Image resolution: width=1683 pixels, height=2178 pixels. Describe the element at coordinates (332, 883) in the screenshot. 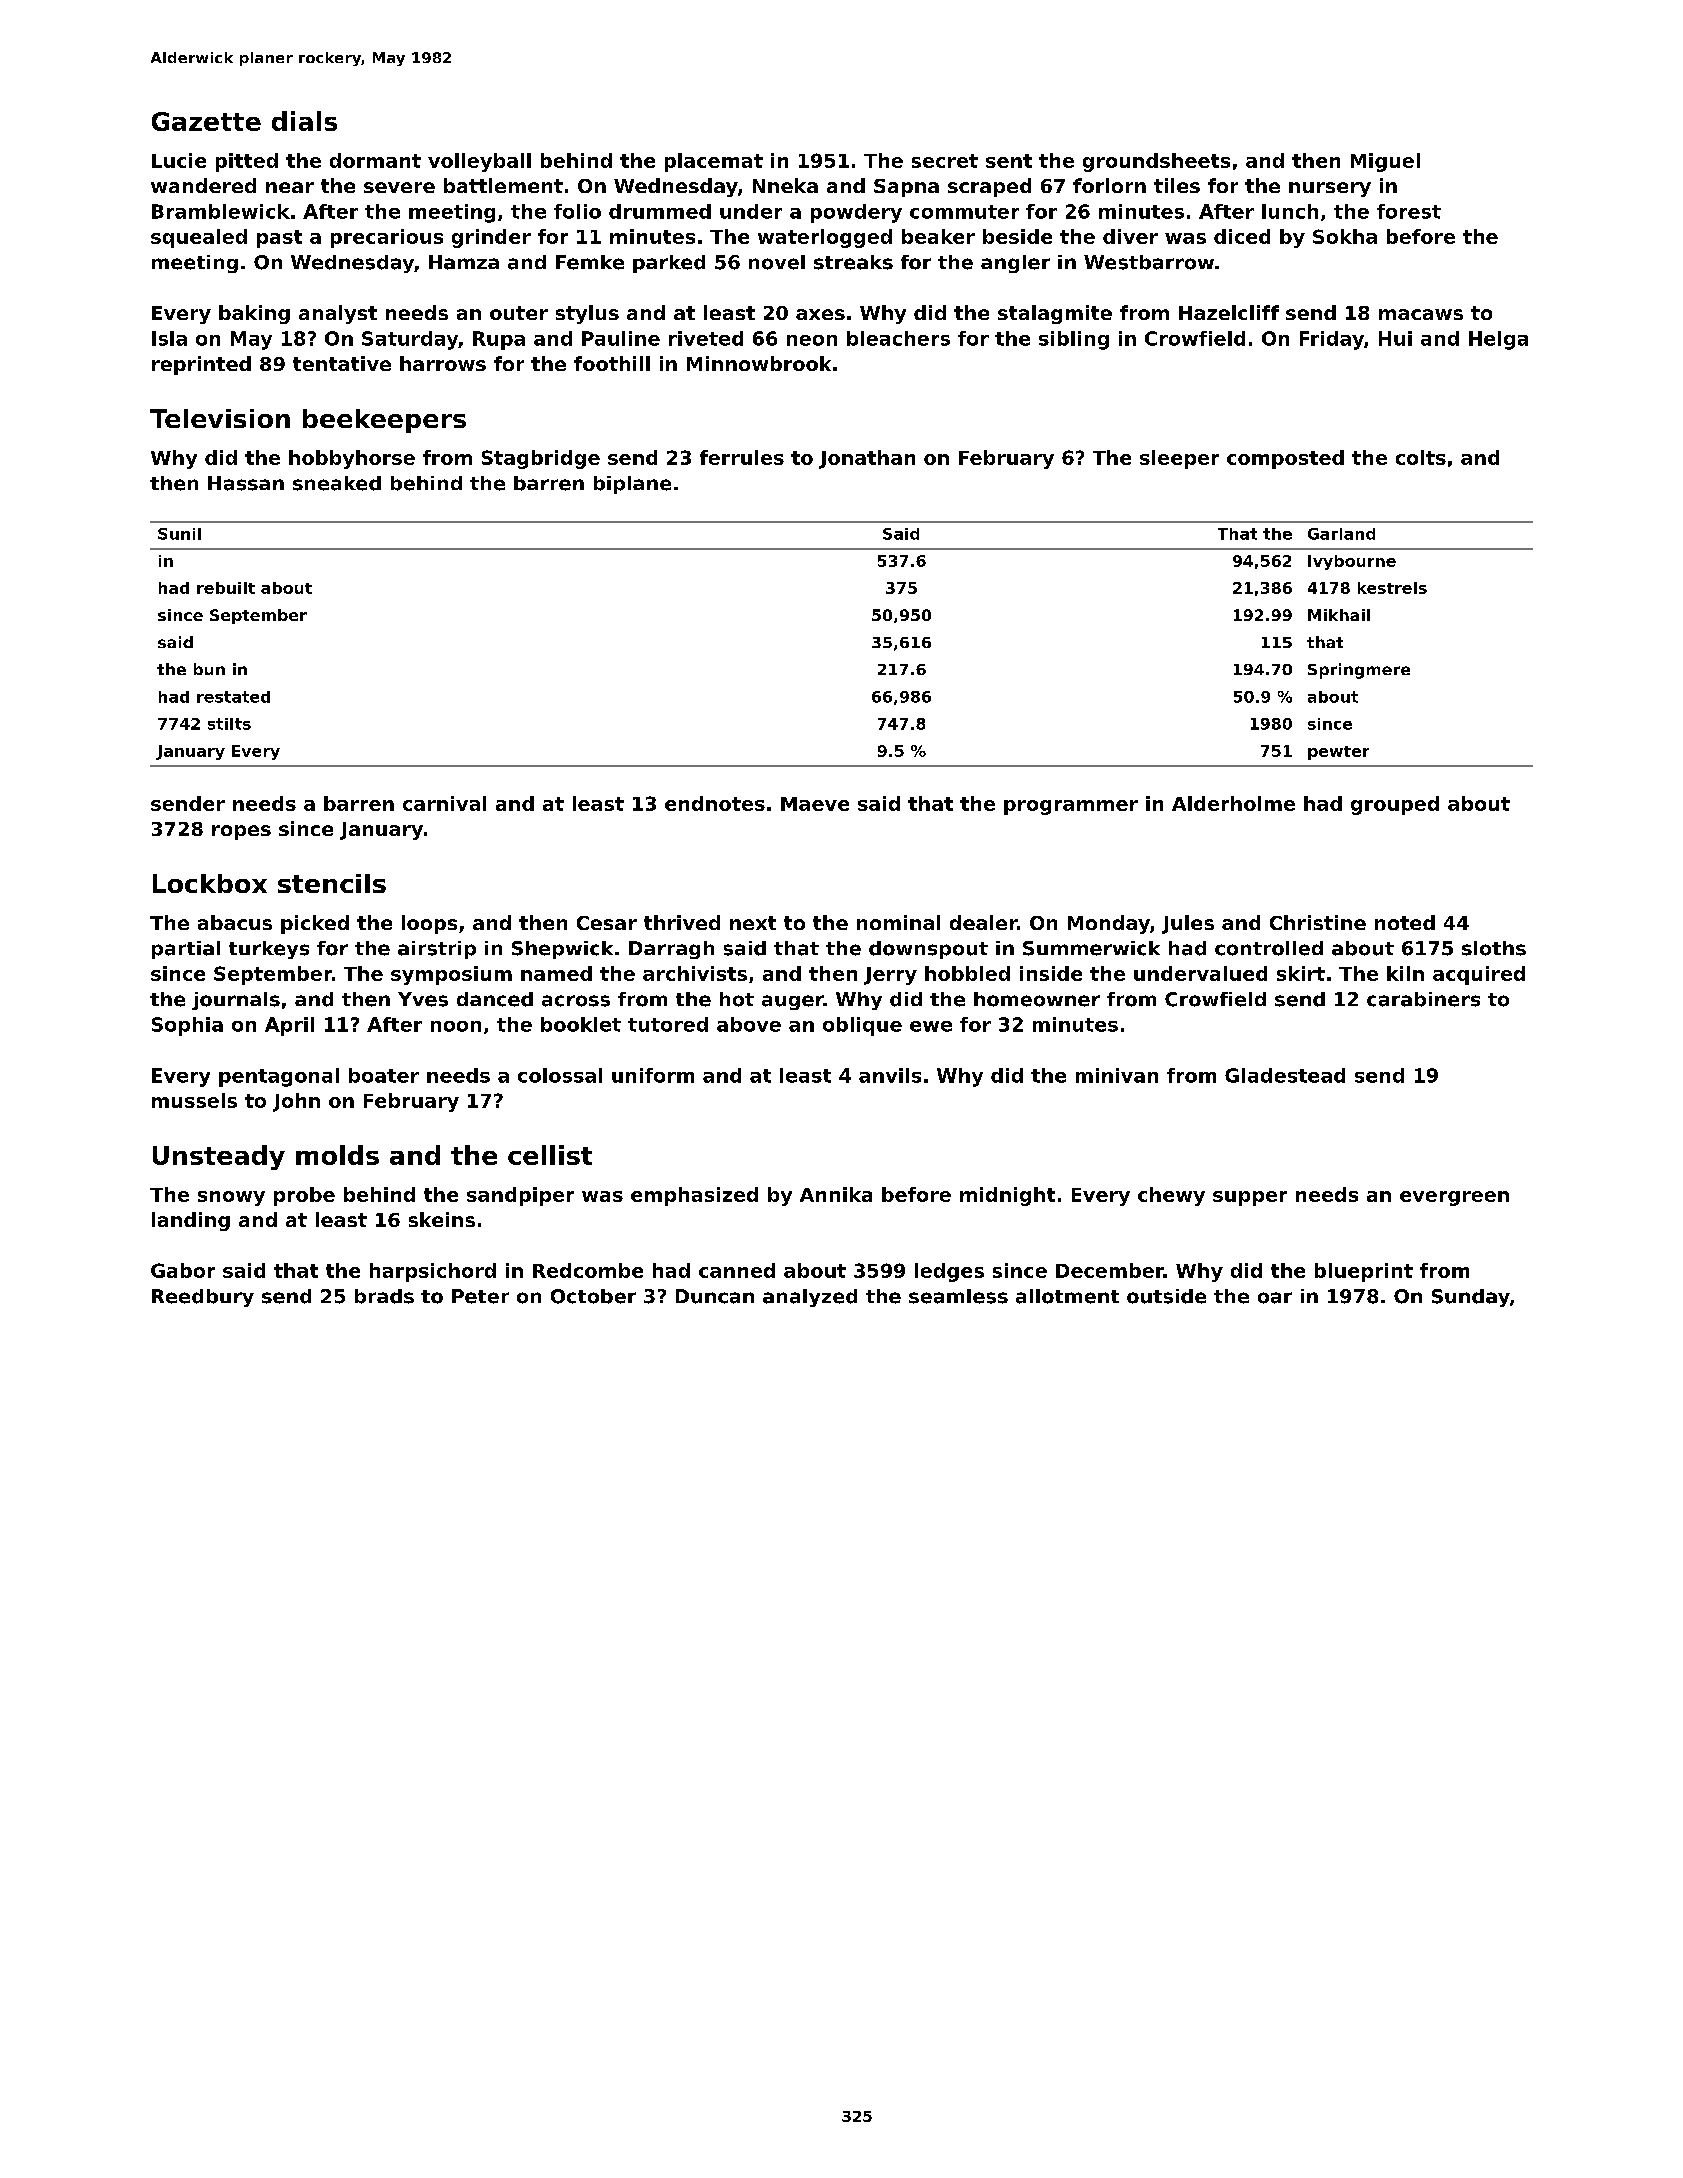

I see `stencils` at that location.
